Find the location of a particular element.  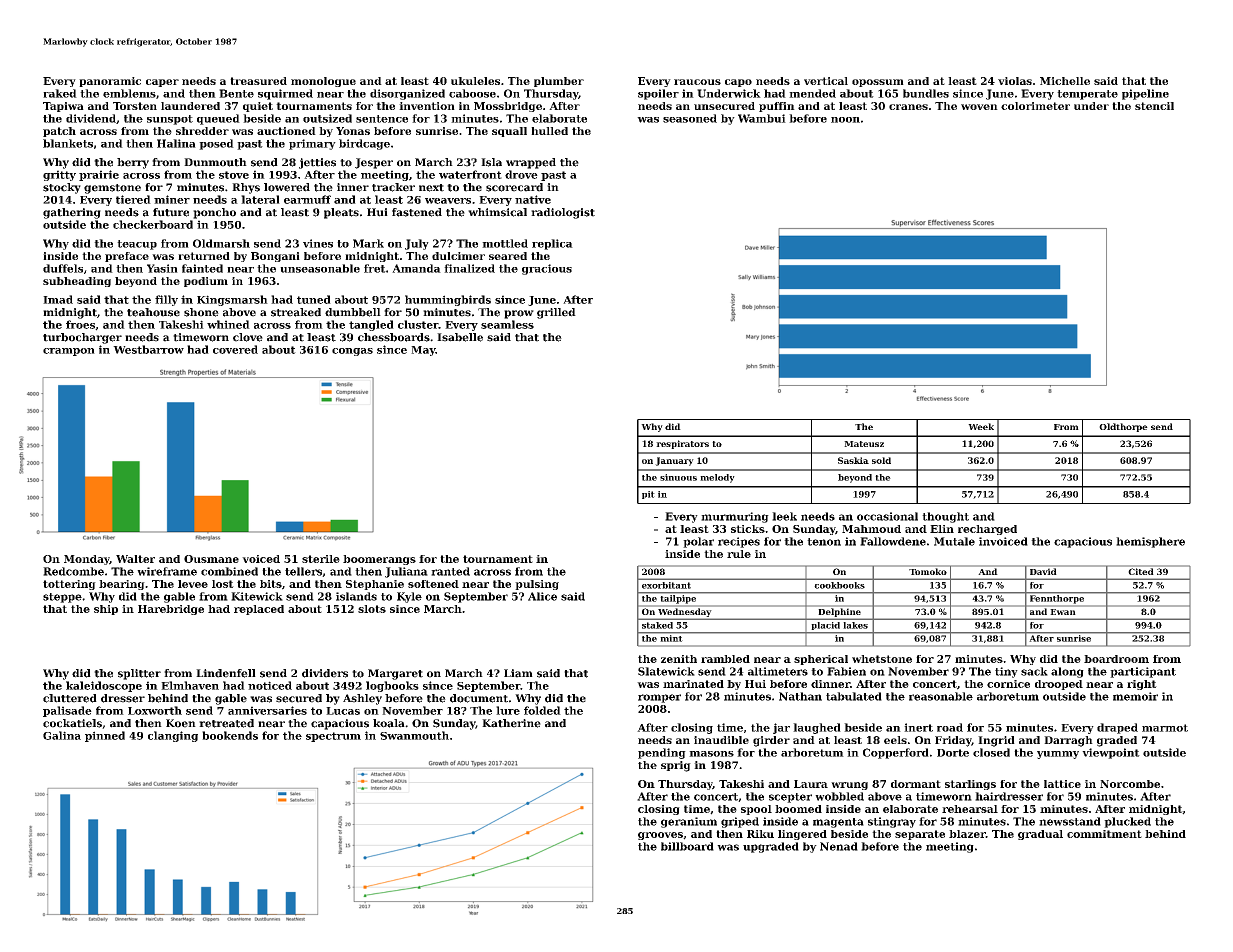

sinuous is located at coordinates (678, 477).
